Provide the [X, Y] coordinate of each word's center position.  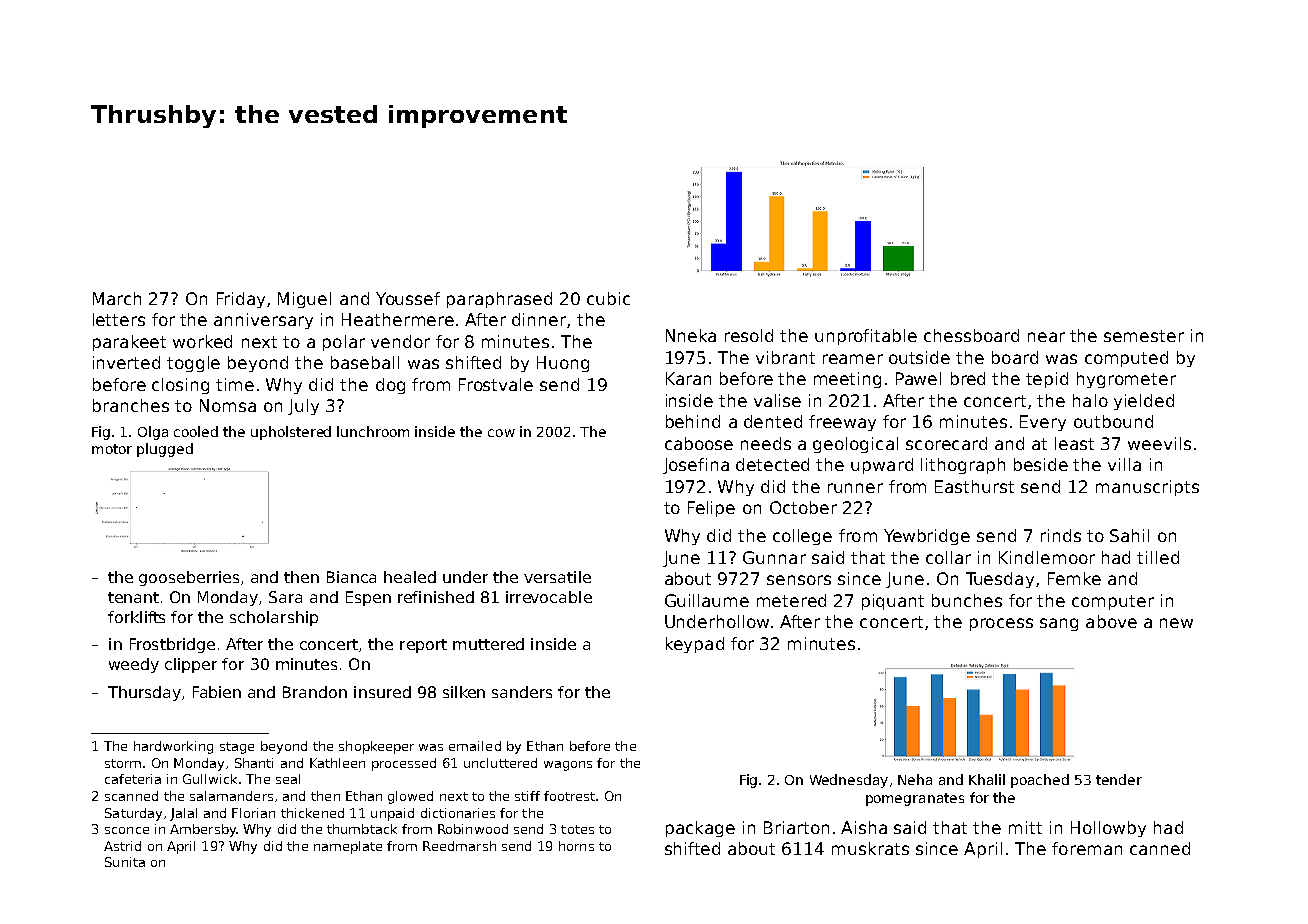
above [1111, 621]
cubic [608, 298]
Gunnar [774, 557]
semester [1144, 336]
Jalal [183, 814]
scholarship [274, 618]
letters [119, 319]
